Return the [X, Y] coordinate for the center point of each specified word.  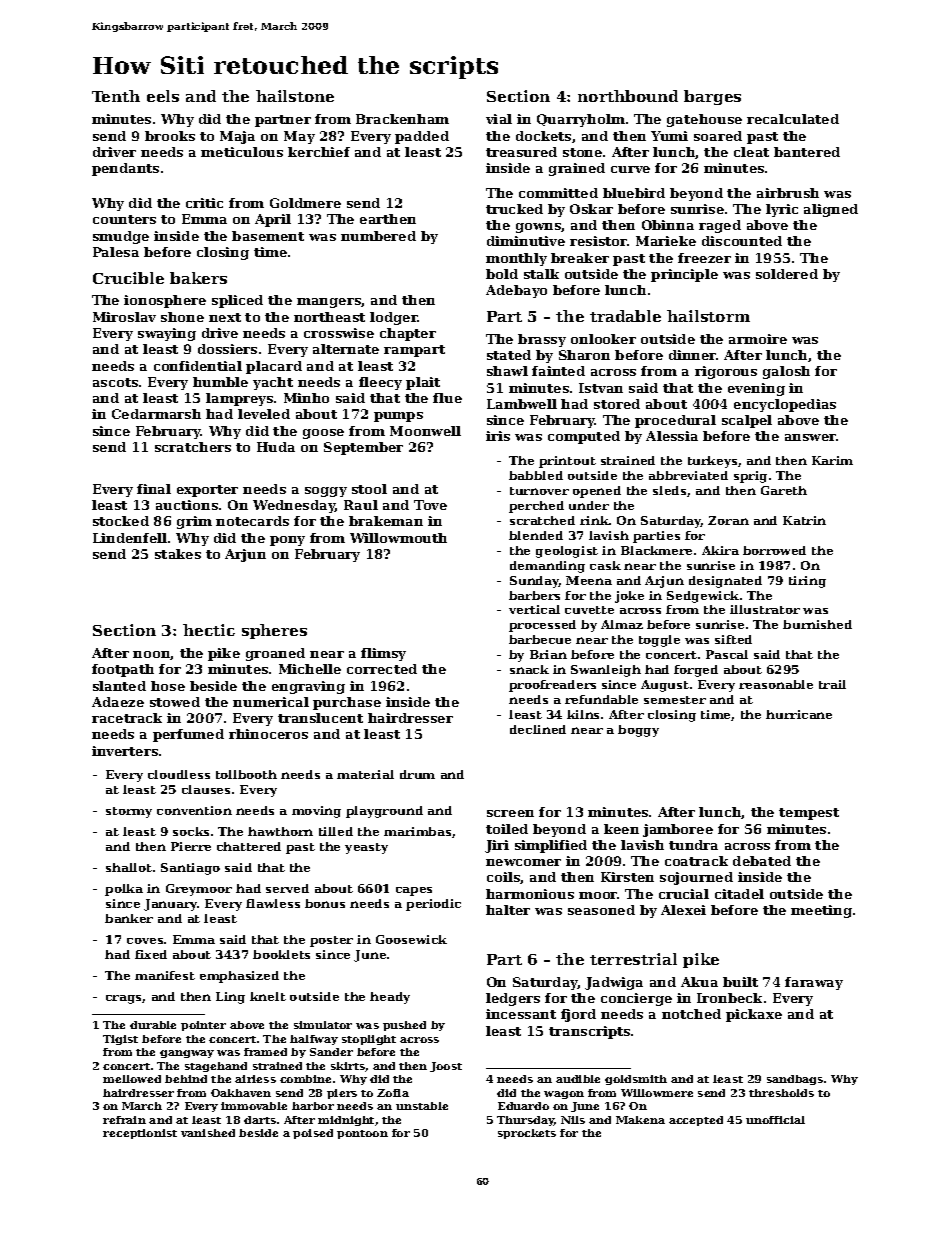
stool [369, 489]
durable [153, 1025]
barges [712, 97]
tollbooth [246, 774]
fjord [578, 1015]
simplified [551, 846]
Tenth [116, 96]
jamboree [678, 830]
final [154, 489]
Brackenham [402, 119]
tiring [807, 582]
